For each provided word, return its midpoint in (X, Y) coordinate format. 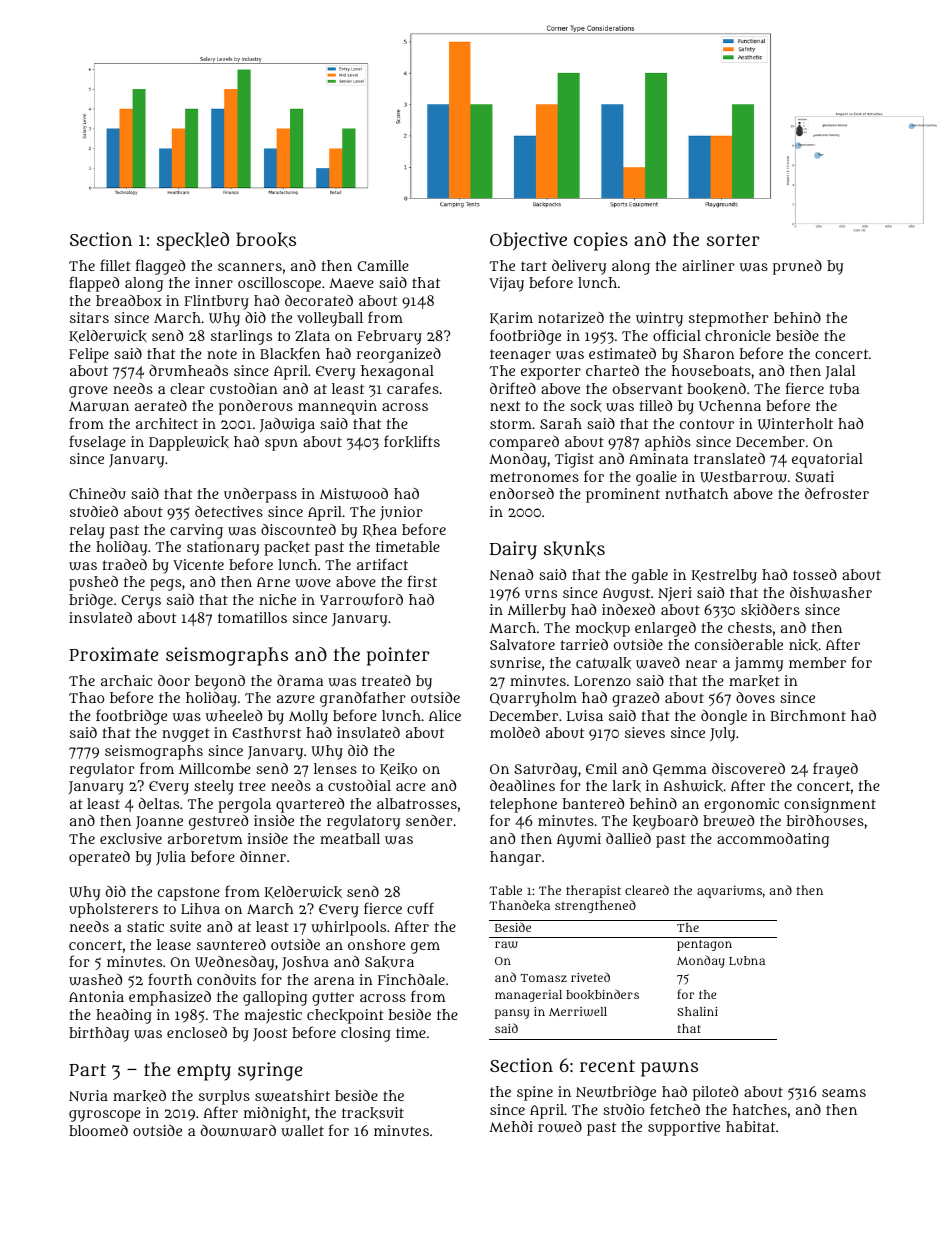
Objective (528, 241)
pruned (797, 267)
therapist (593, 891)
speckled (193, 241)
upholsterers (113, 910)
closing (366, 1034)
